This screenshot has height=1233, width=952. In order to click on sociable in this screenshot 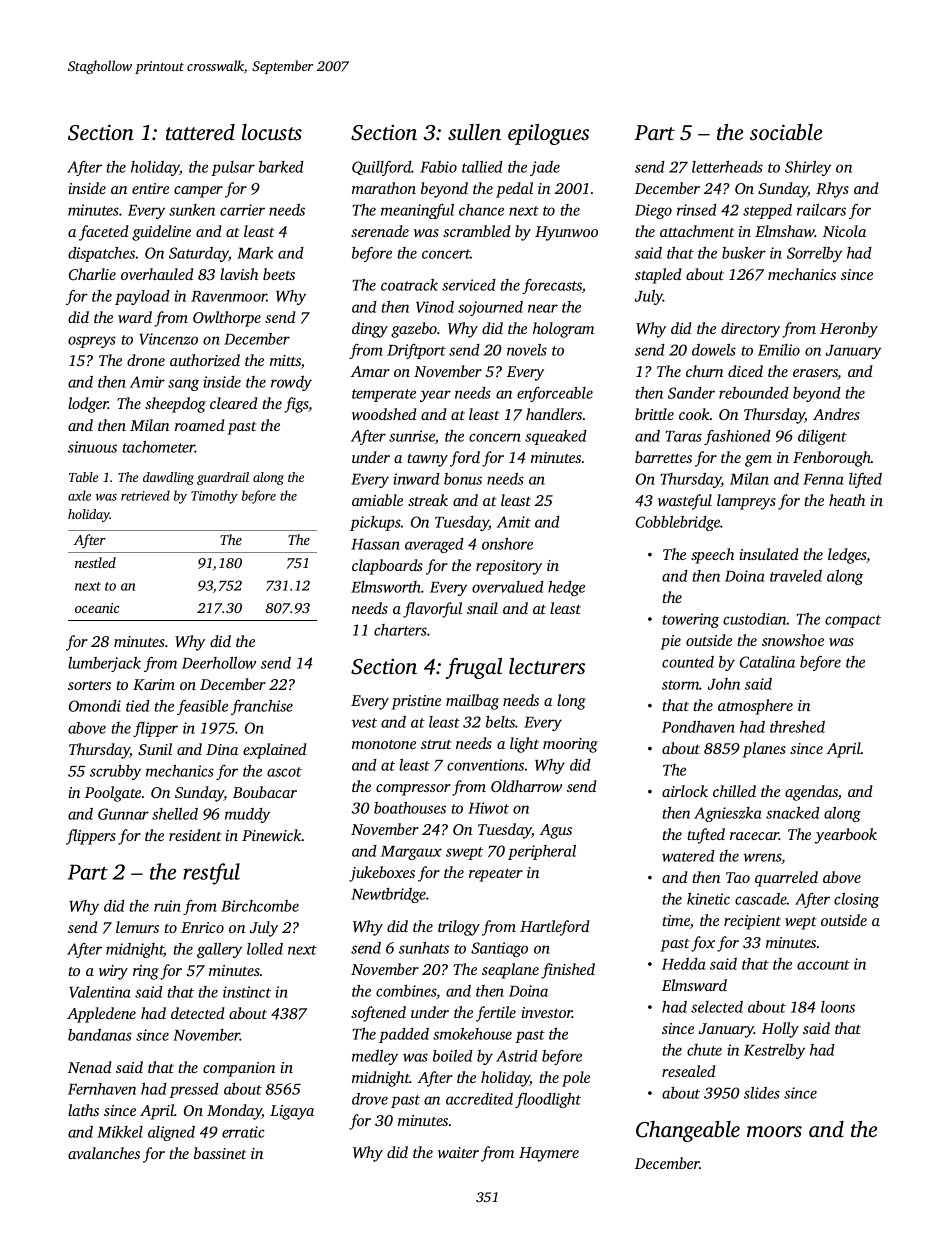, I will do `click(786, 132)`.
